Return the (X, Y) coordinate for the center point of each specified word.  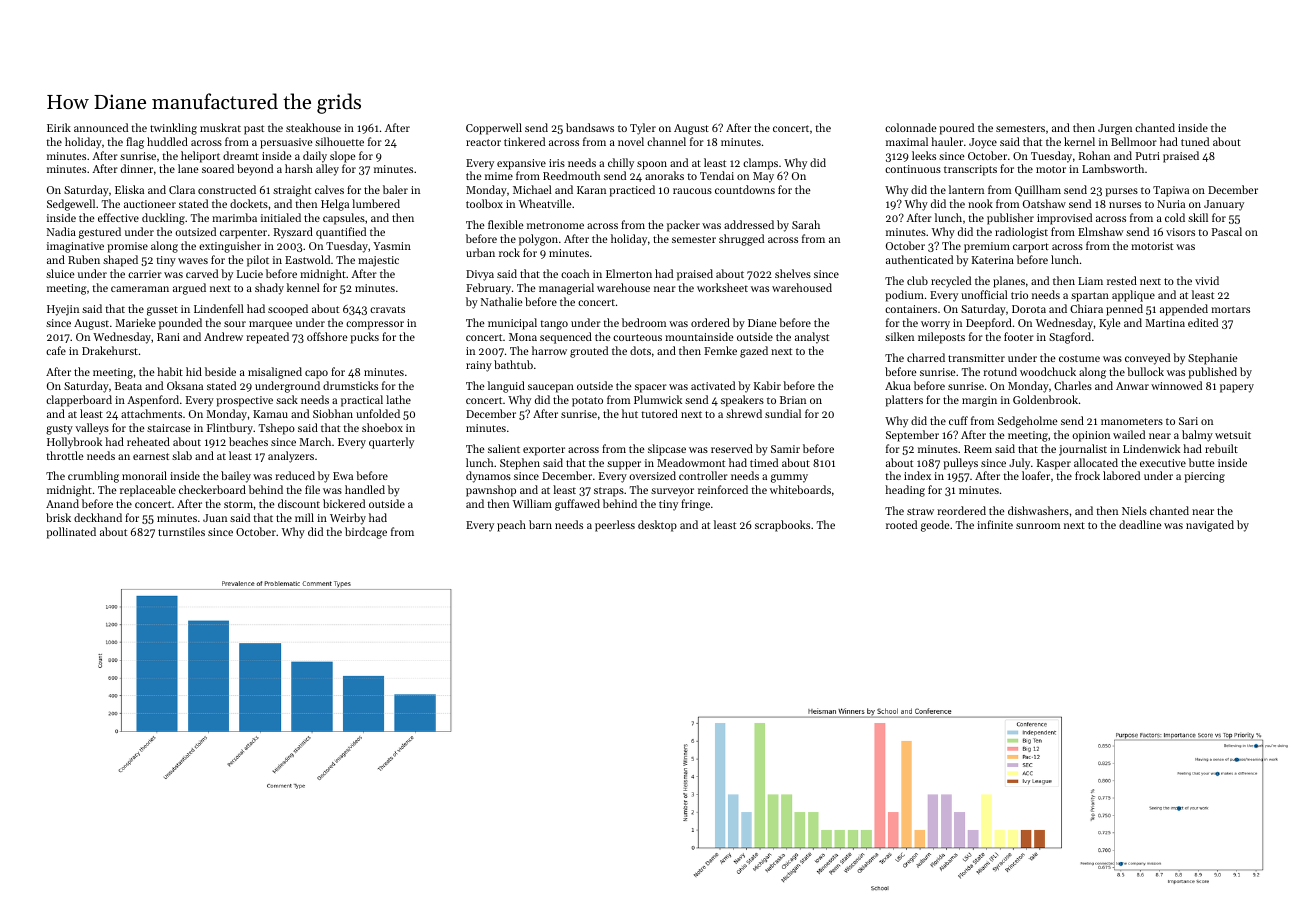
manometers (1132, 421)
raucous (692, 191)
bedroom (644, 322)
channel (666, 141)
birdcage (366, 533)
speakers (742, 401)
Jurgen (1115, 129)
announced (101, 127)
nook (980, 203)
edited (1203, 322)
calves (329, 189)
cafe (56, 350)
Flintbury (230, 429)
